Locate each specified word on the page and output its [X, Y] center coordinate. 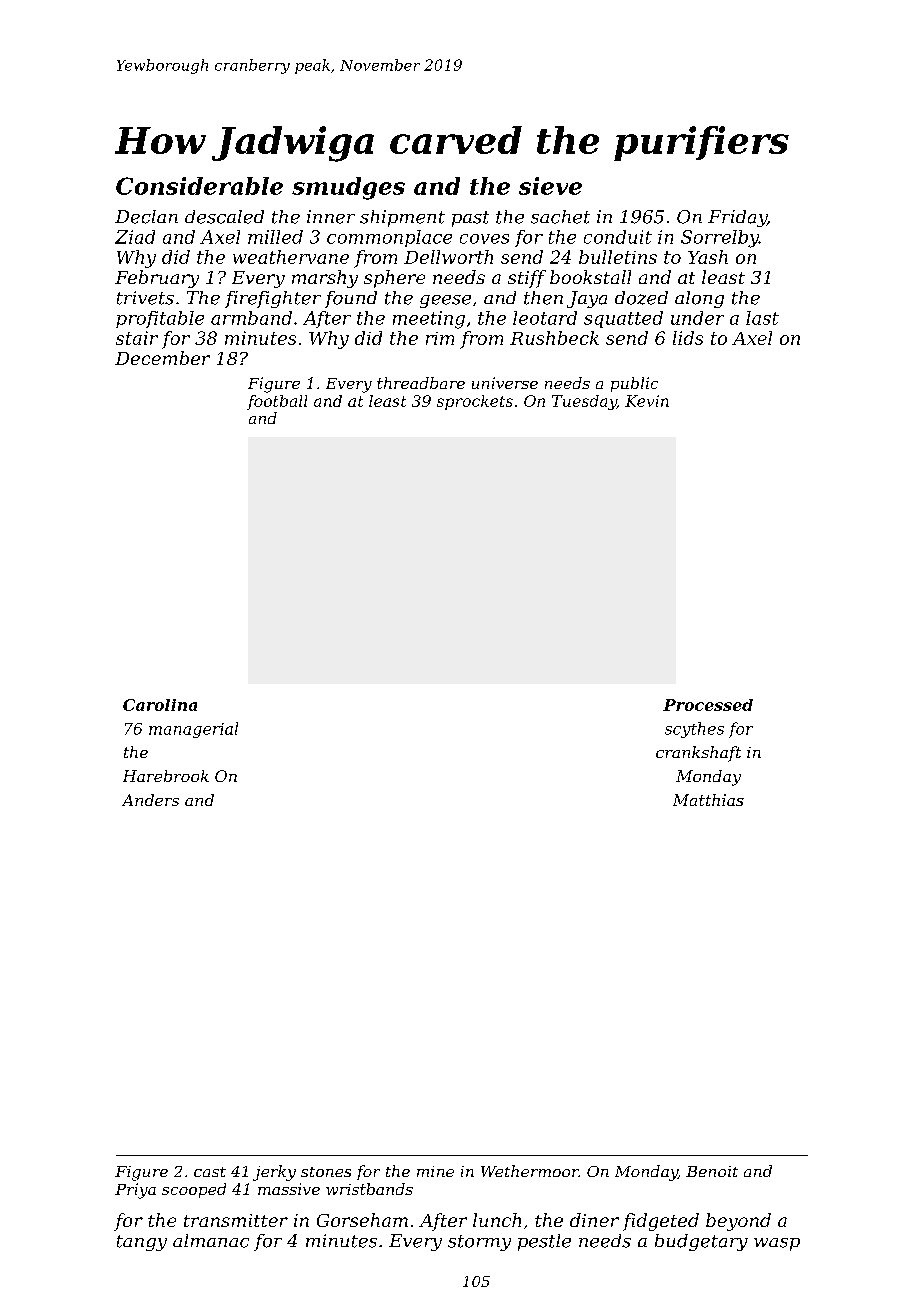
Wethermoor [530, 1171]
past [470, 219]
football [277, 402]
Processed [708, 705]
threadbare [421, 383]
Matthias [708, 800]
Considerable [199, 186]
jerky [274, 1173]
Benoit [712, 1171]
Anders [150, 800]
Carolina [160, 705]
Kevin [647, 401]
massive [289, 1189]
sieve [550, 186]
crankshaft [698, 754]
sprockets [475, 402]
